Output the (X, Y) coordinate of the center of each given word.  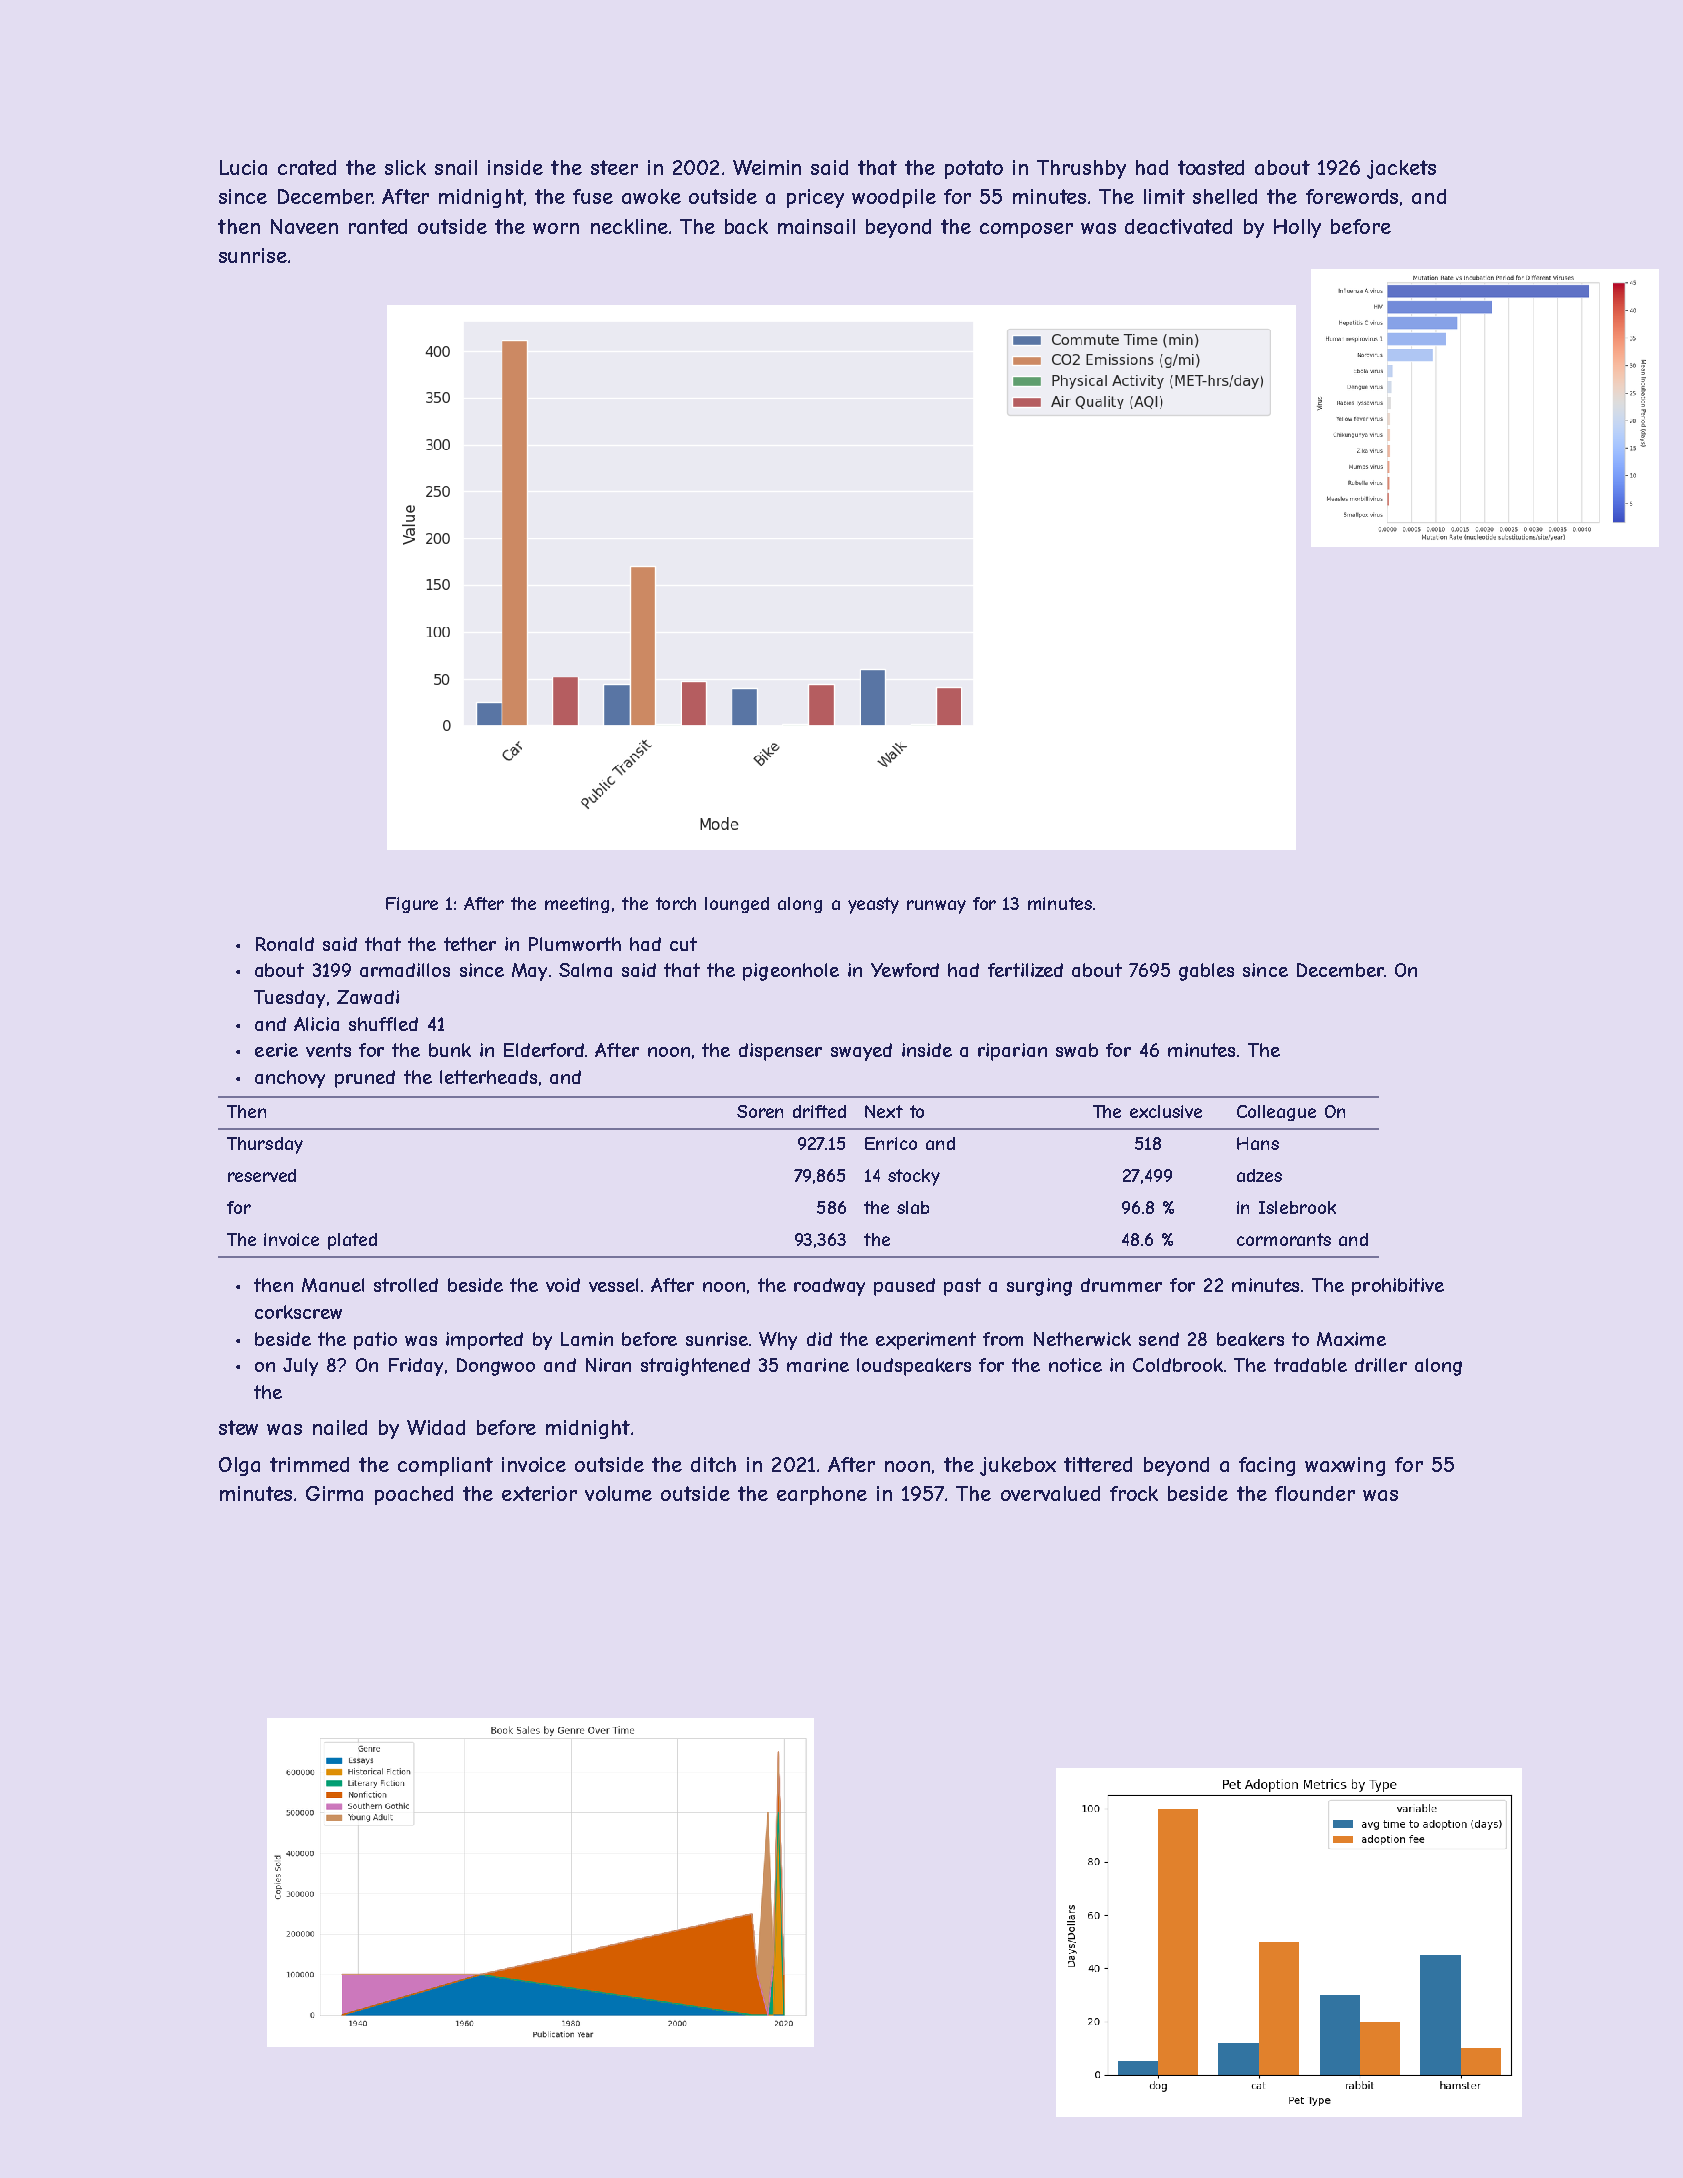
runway (936, 907)
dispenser (780, 1052)
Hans (1258, 1143)
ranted (378, 226)
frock (1134, 1493)
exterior (539, 1493)
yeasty (873, 905)
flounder (1315, 1493)
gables (1206, 972)
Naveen (304, 226)
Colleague (1276, 1113)
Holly (1297, 228)
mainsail (816, 226)
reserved (262, 1175)
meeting (577, 905)
